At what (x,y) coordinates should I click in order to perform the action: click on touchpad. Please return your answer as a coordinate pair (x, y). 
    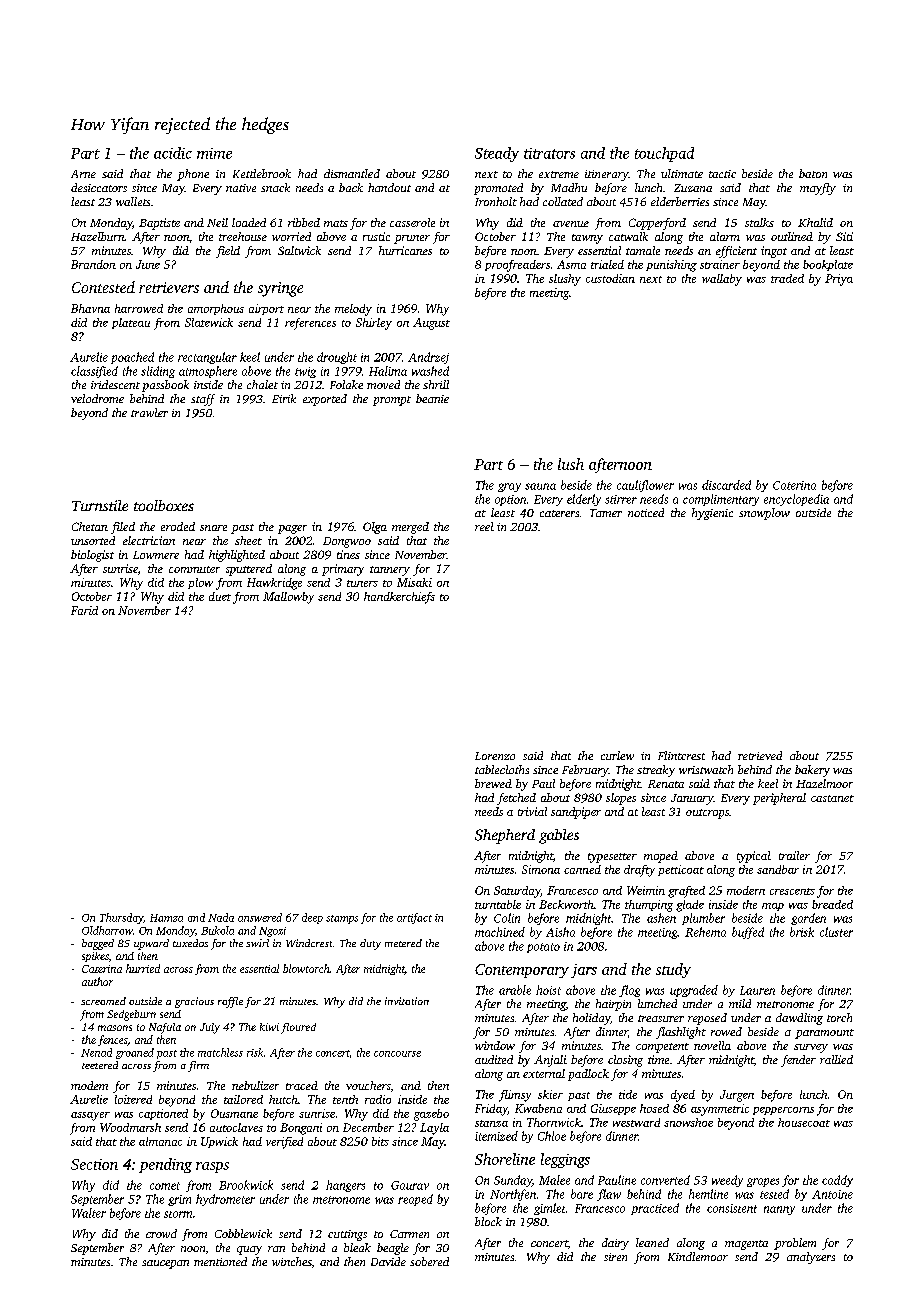
    Looking at the image, I should click on (664, 154).
